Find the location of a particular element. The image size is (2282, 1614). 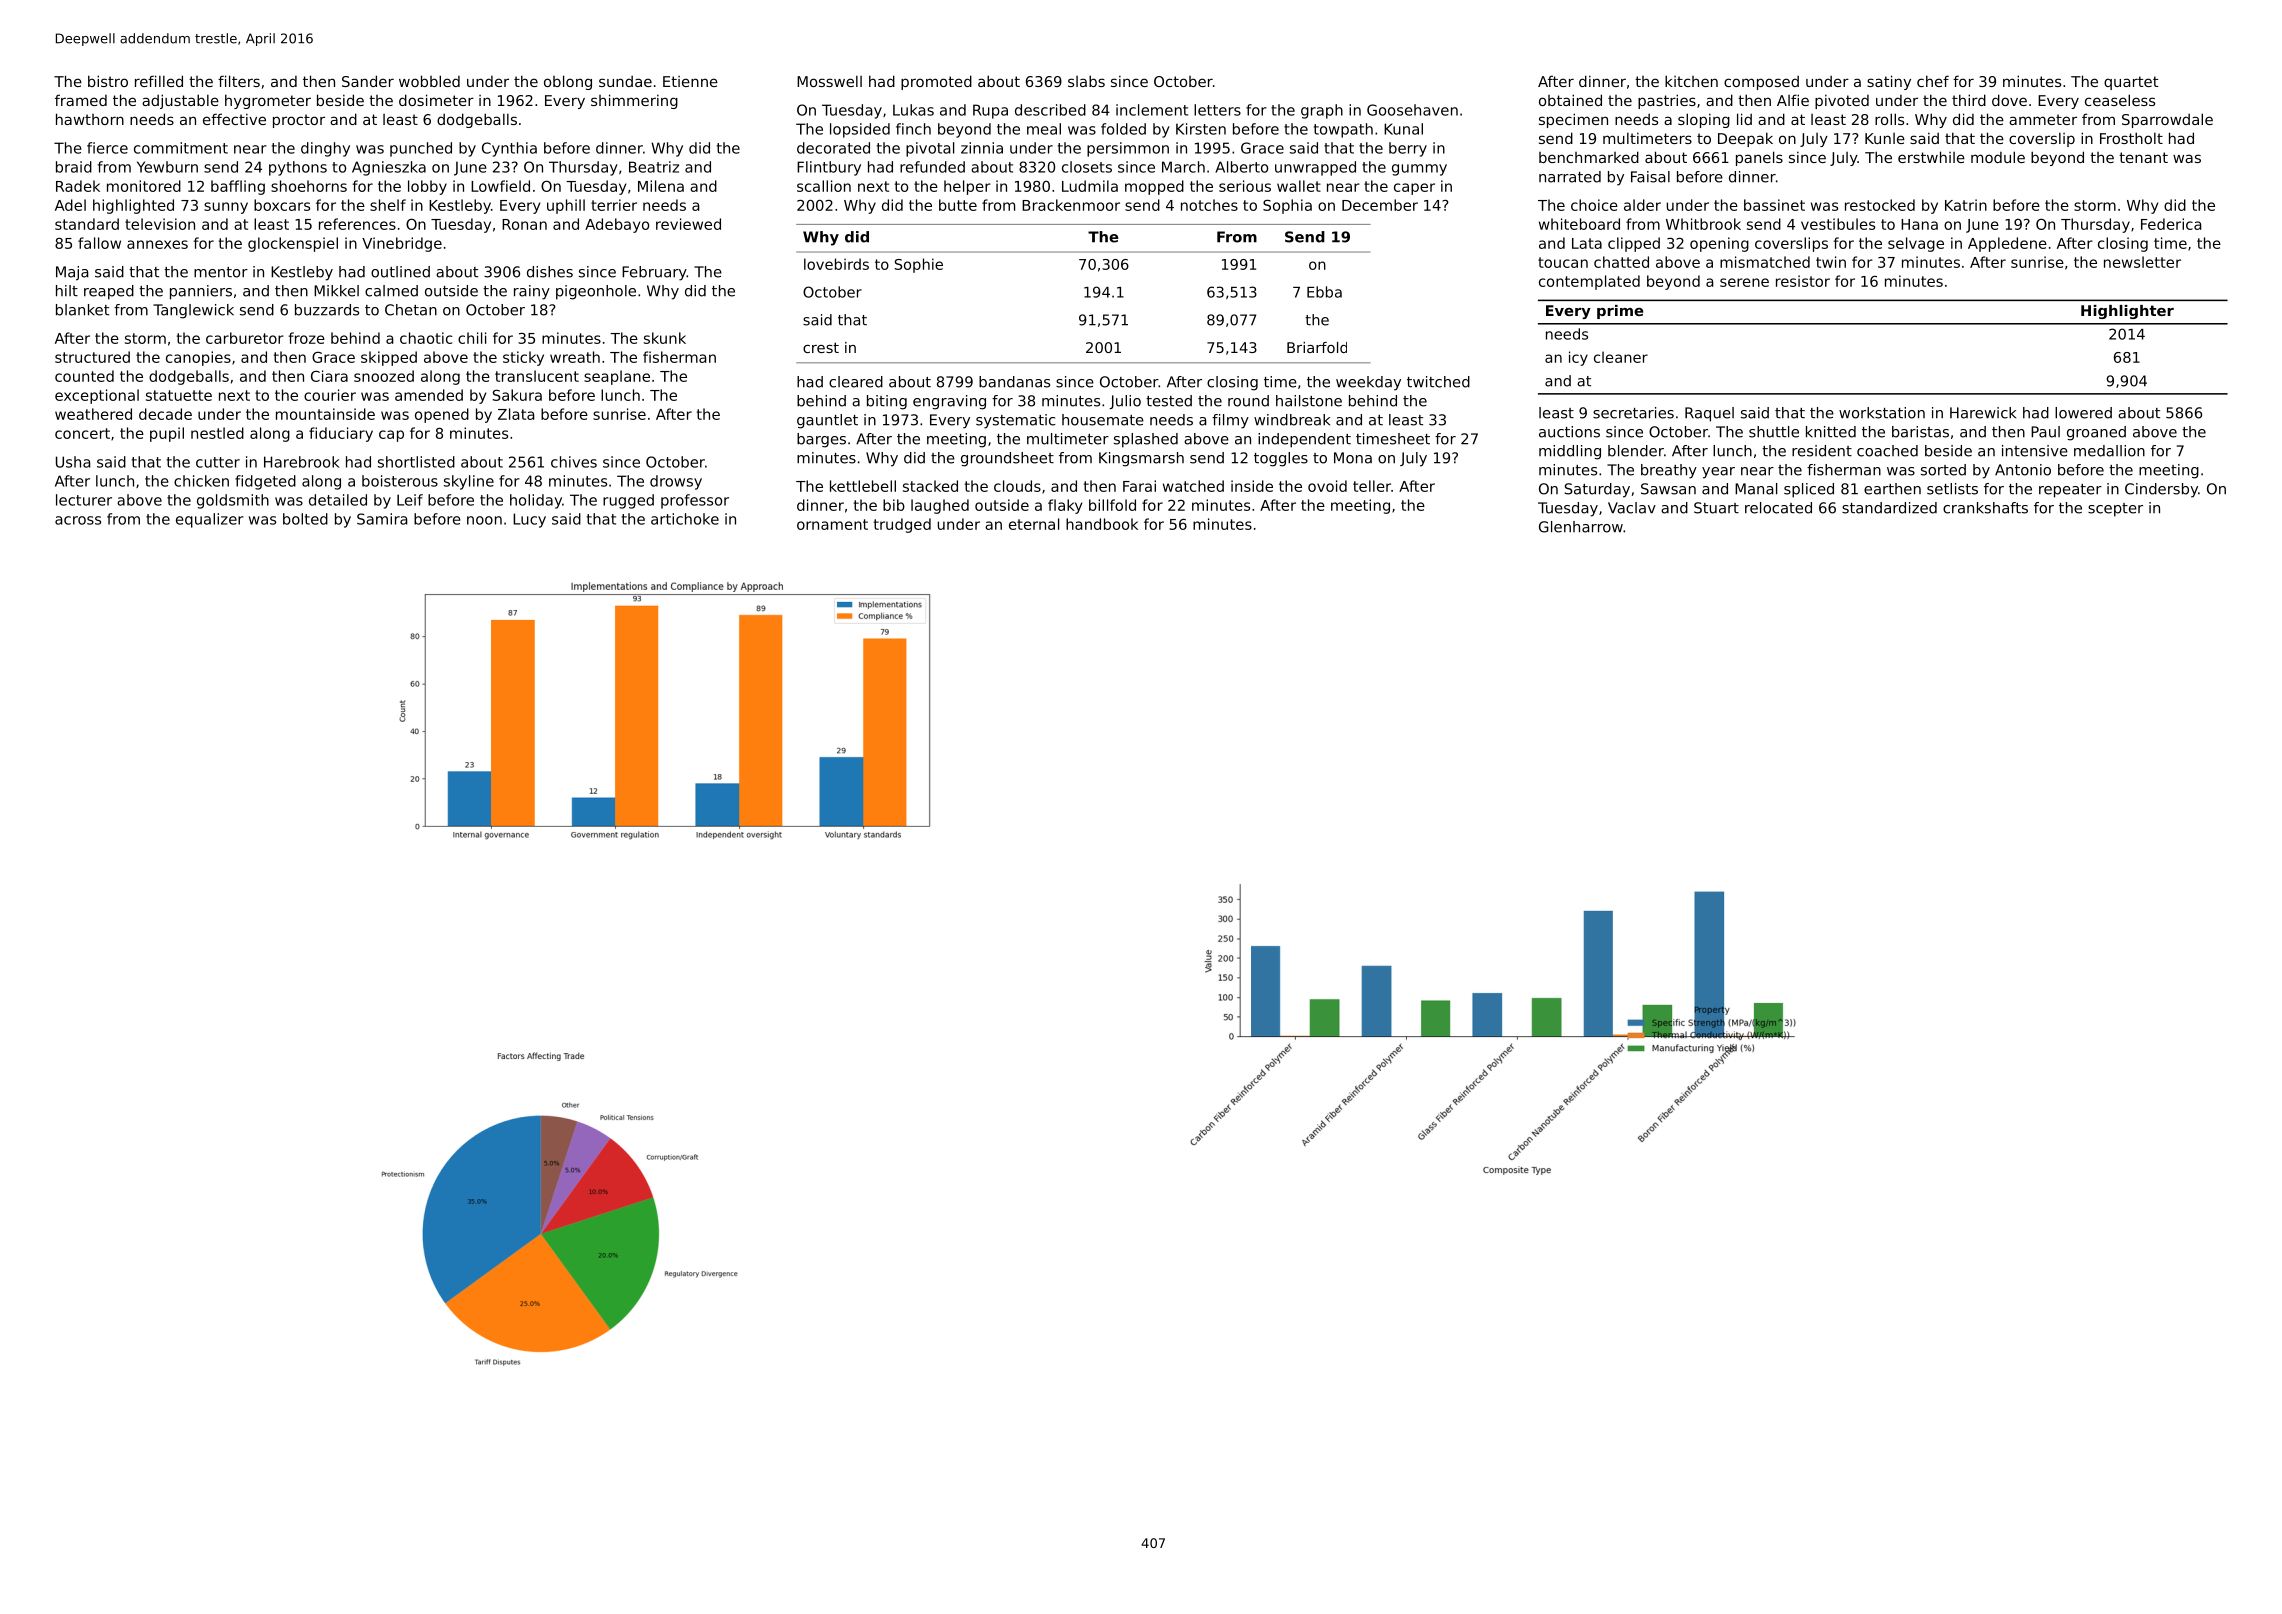

Ebba is located at coordinates (1324, 292).
